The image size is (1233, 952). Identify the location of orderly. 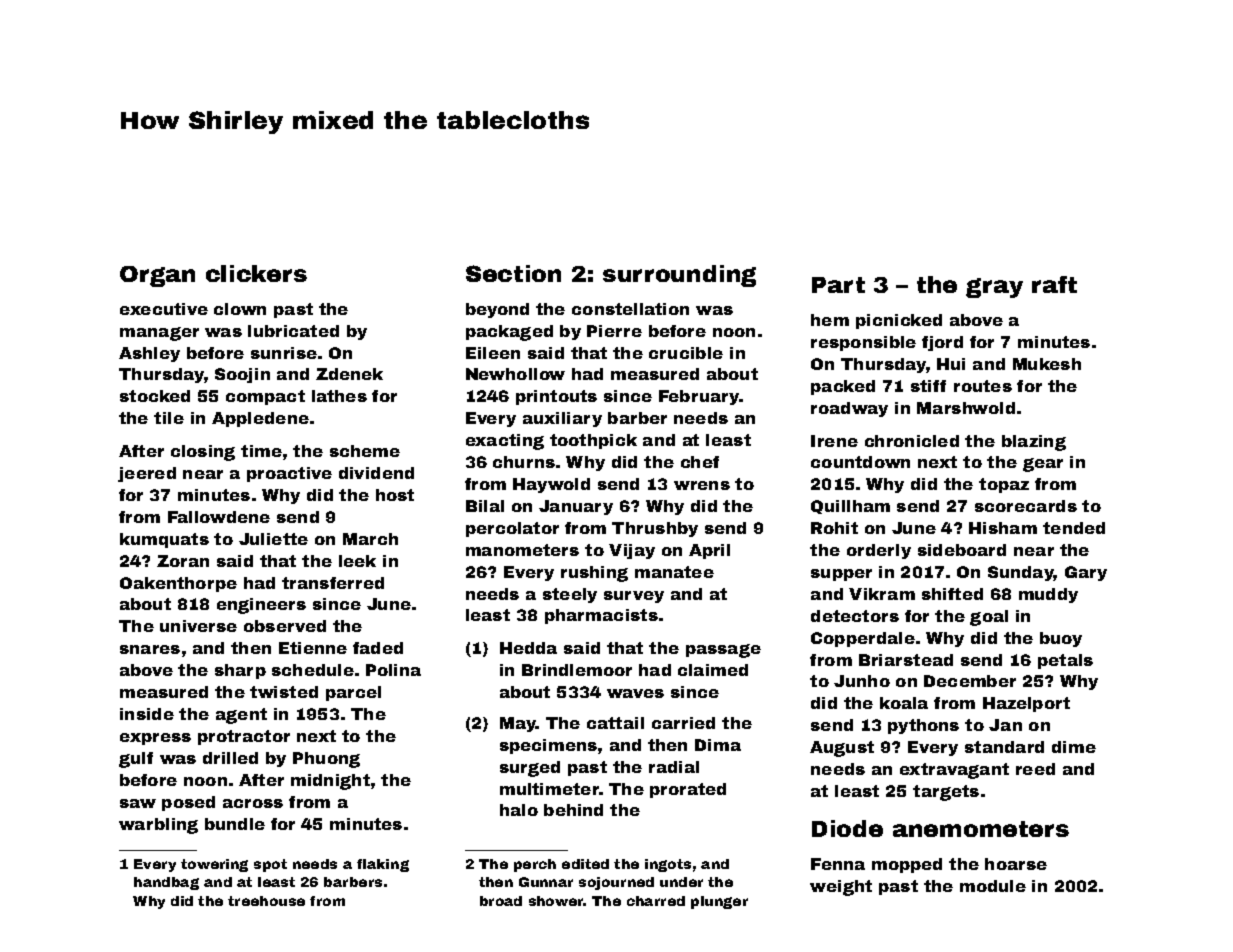
(879, 551).
